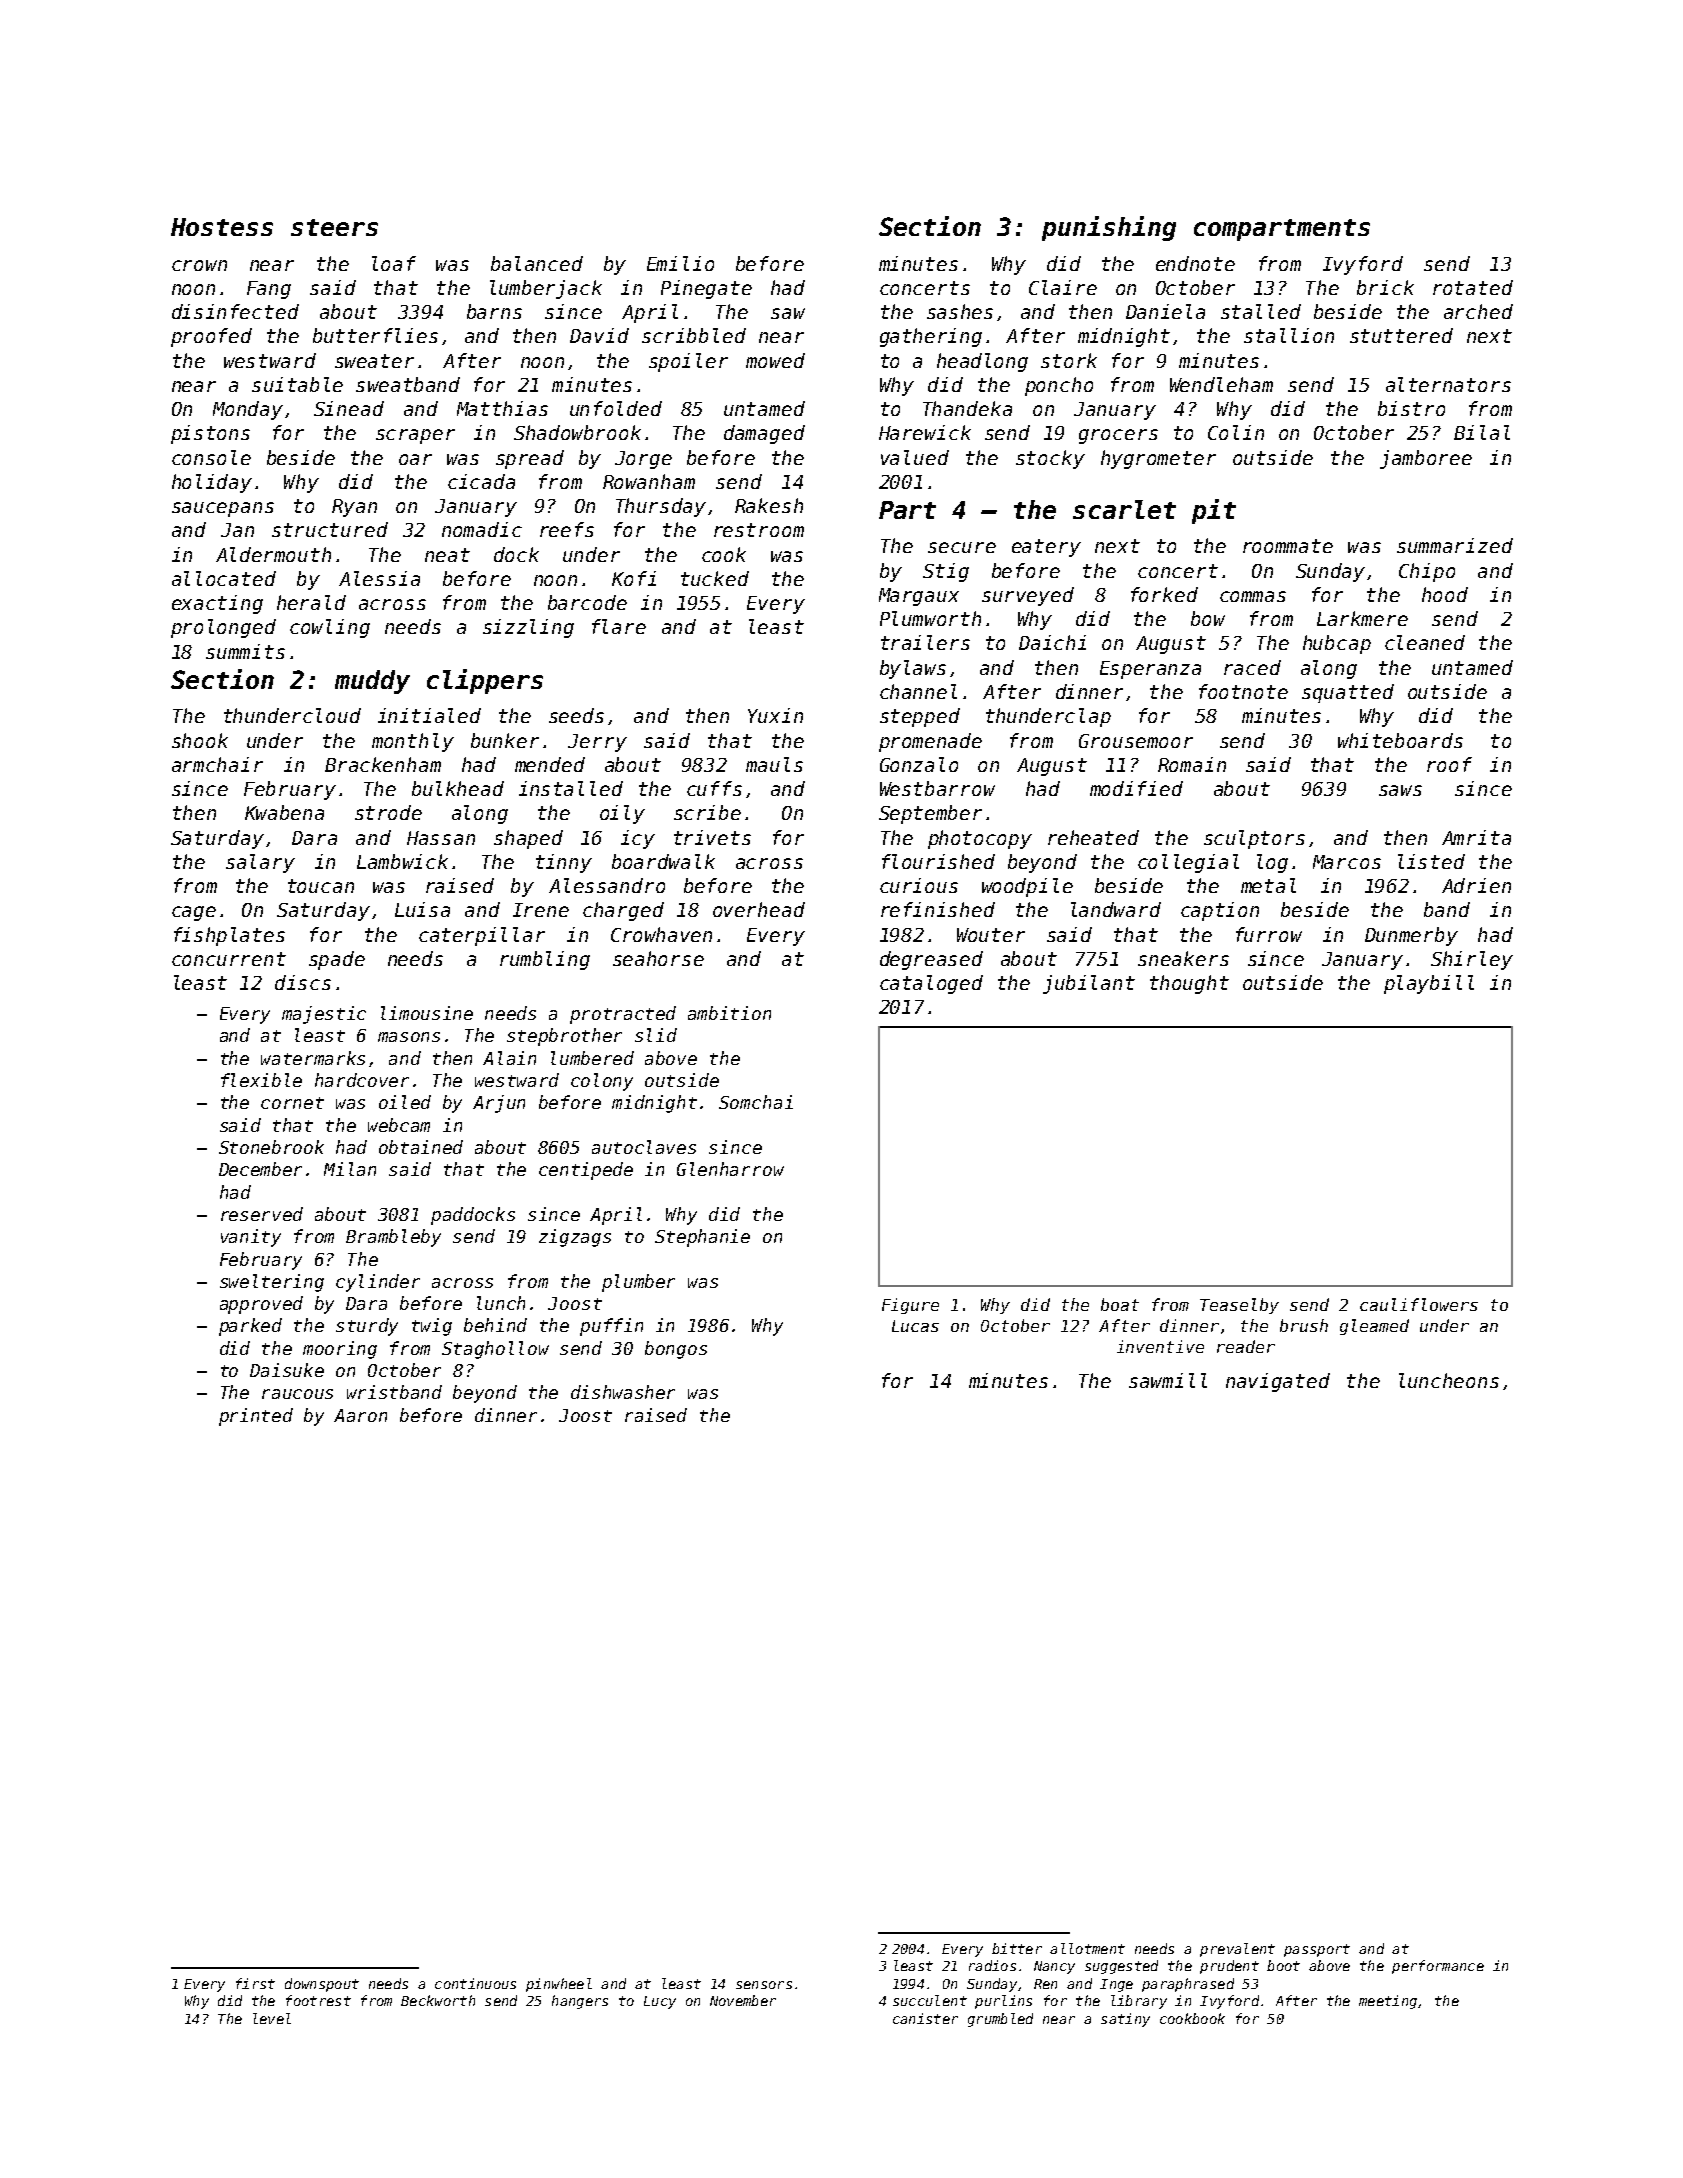 The width and height of the screenshot is (1683, 2178). What do you see at coordinates (1425, 642) in the screenshot?
I see `cleaned` at bounding box center [1425, 642].
